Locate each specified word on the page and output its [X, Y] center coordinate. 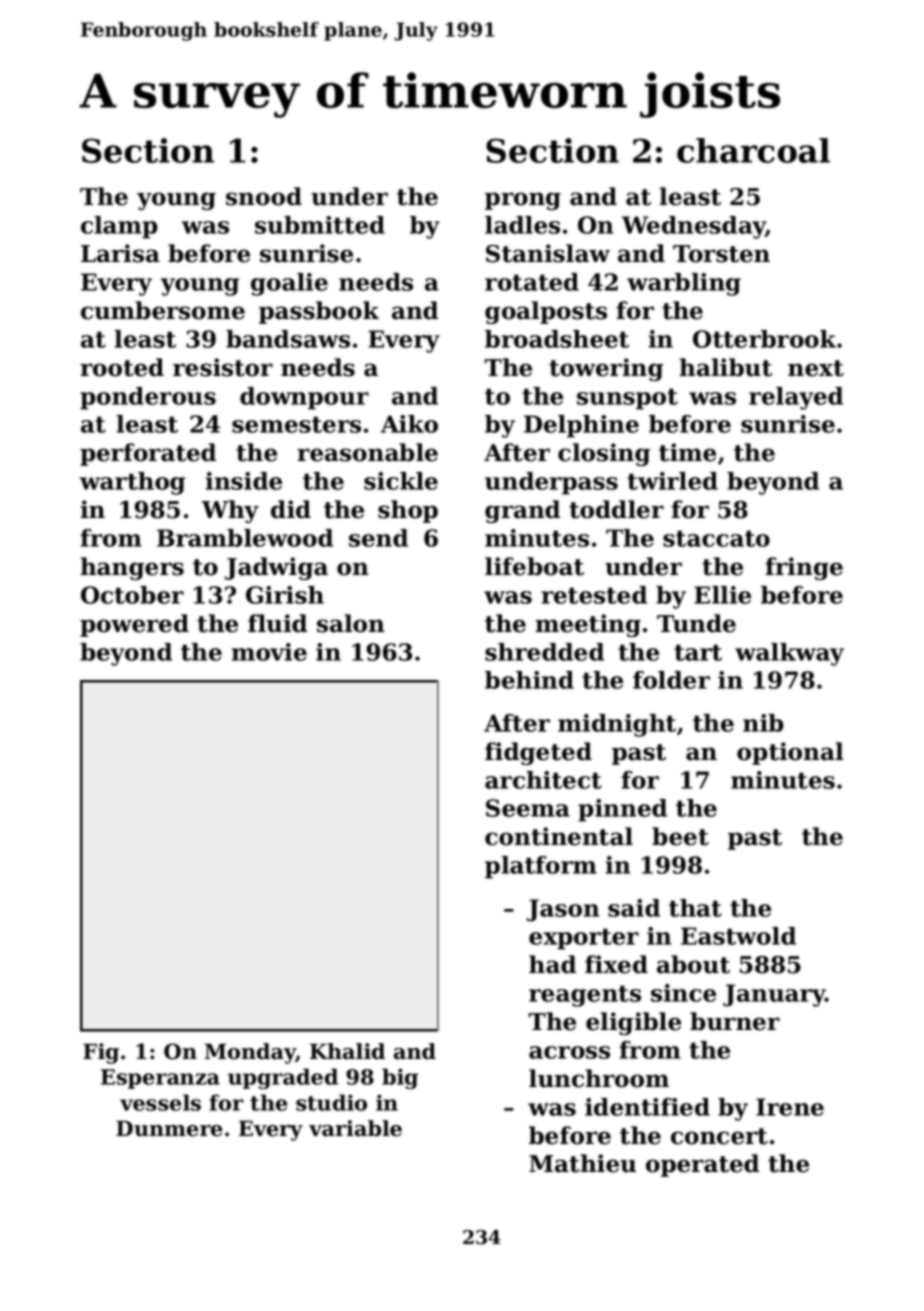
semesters [296, 424]
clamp [119, 227]
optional [790, 753]
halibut [725, 367]
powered [134, 625]
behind [529, 680]
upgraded [283, 1078]
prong [523, 201]
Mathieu [582, 1163]
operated [702, 1165]
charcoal [753, 150]
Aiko [409, 424]
